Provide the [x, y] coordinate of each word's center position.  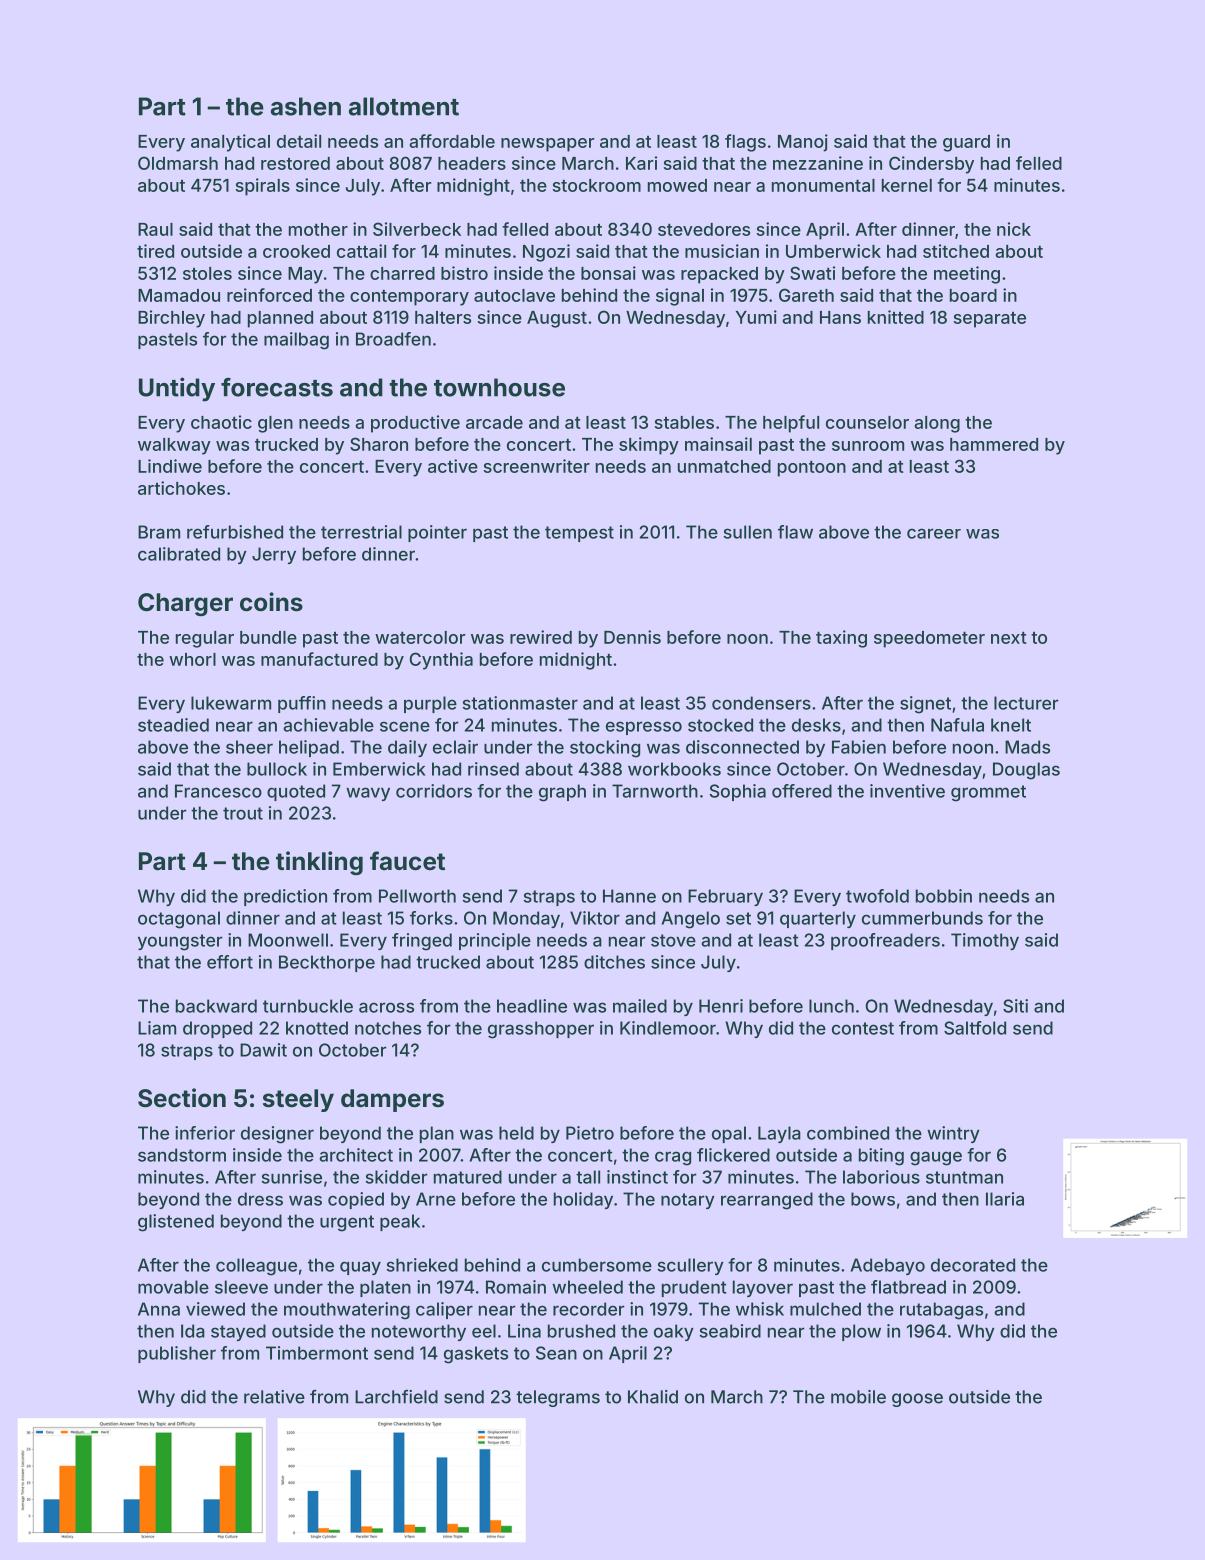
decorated [973, 1265]
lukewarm [231, 703]
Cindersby [931, 165]
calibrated [179, 554]
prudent [694, 1288]
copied [356, 1200]
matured [468, 1177]
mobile [858, 1397]
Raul [155, 229]
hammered [994, 444]
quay [360, 1268]
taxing [841, 639]
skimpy [649, 446]
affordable [452, 141]
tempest [579, 534]
